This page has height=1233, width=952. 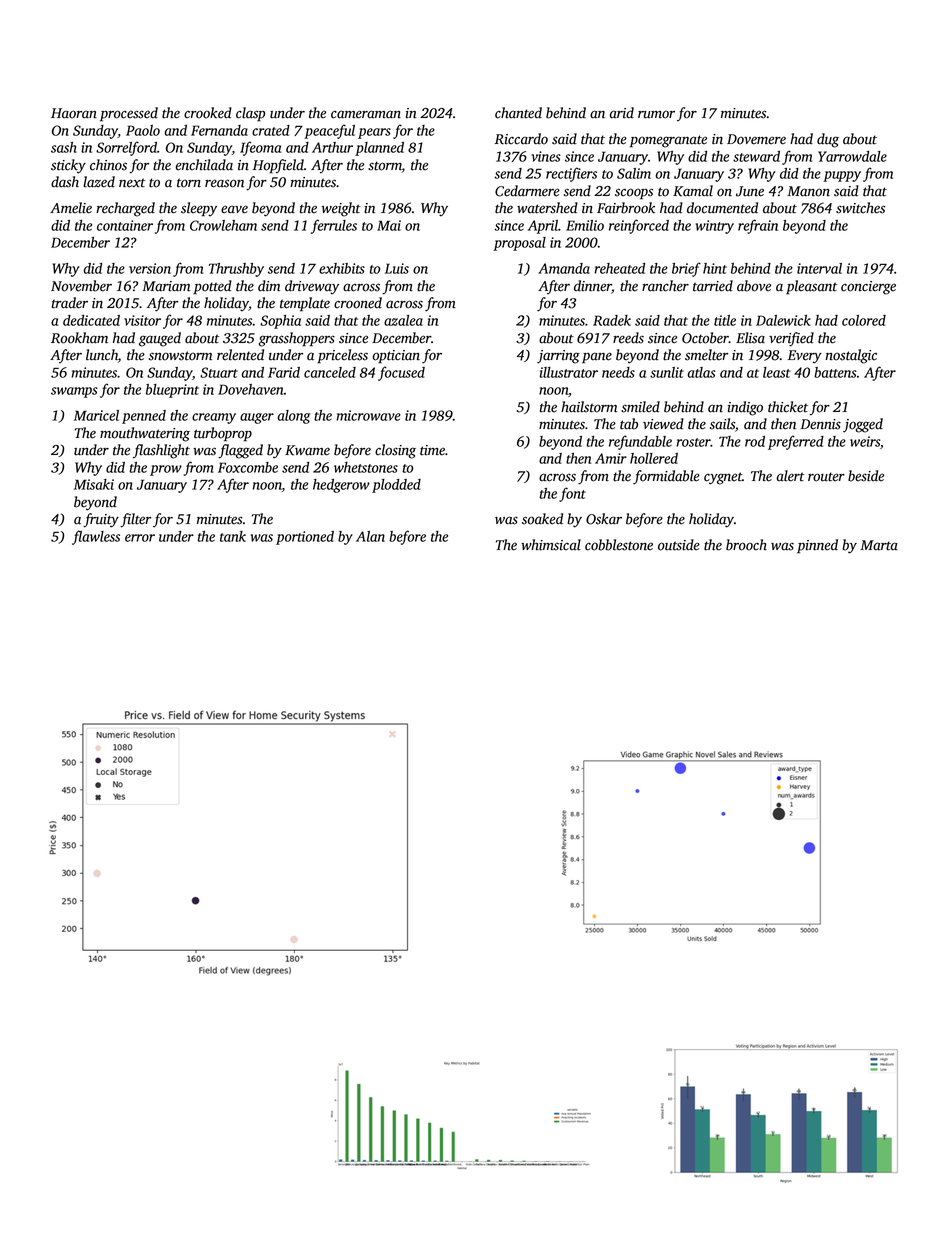 What do you see at coordinates (842, 176) in the page?
I see `puppy` at bounding box center [842, 176].
